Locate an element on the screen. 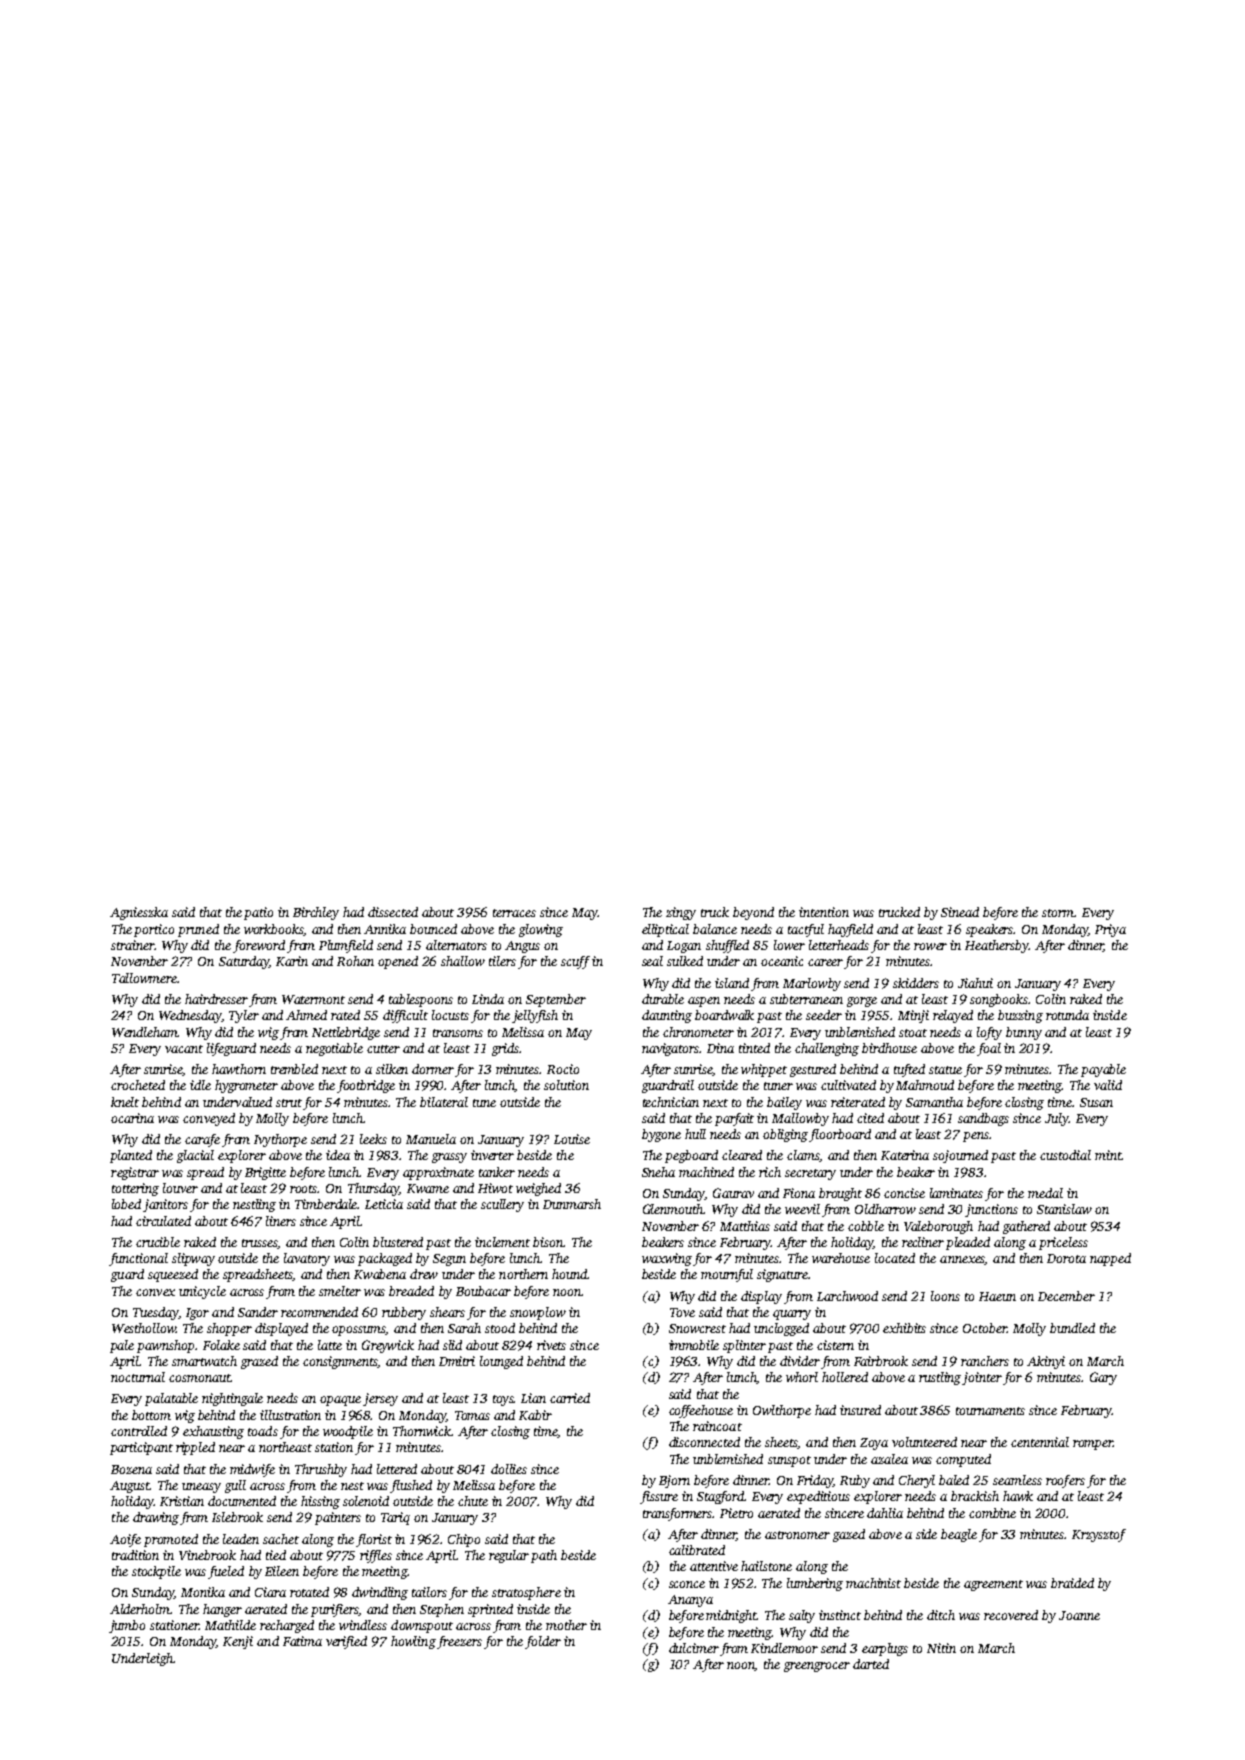 This screenshot has height=1760, width=1245. Angus is located at coordinates (522, 947).
